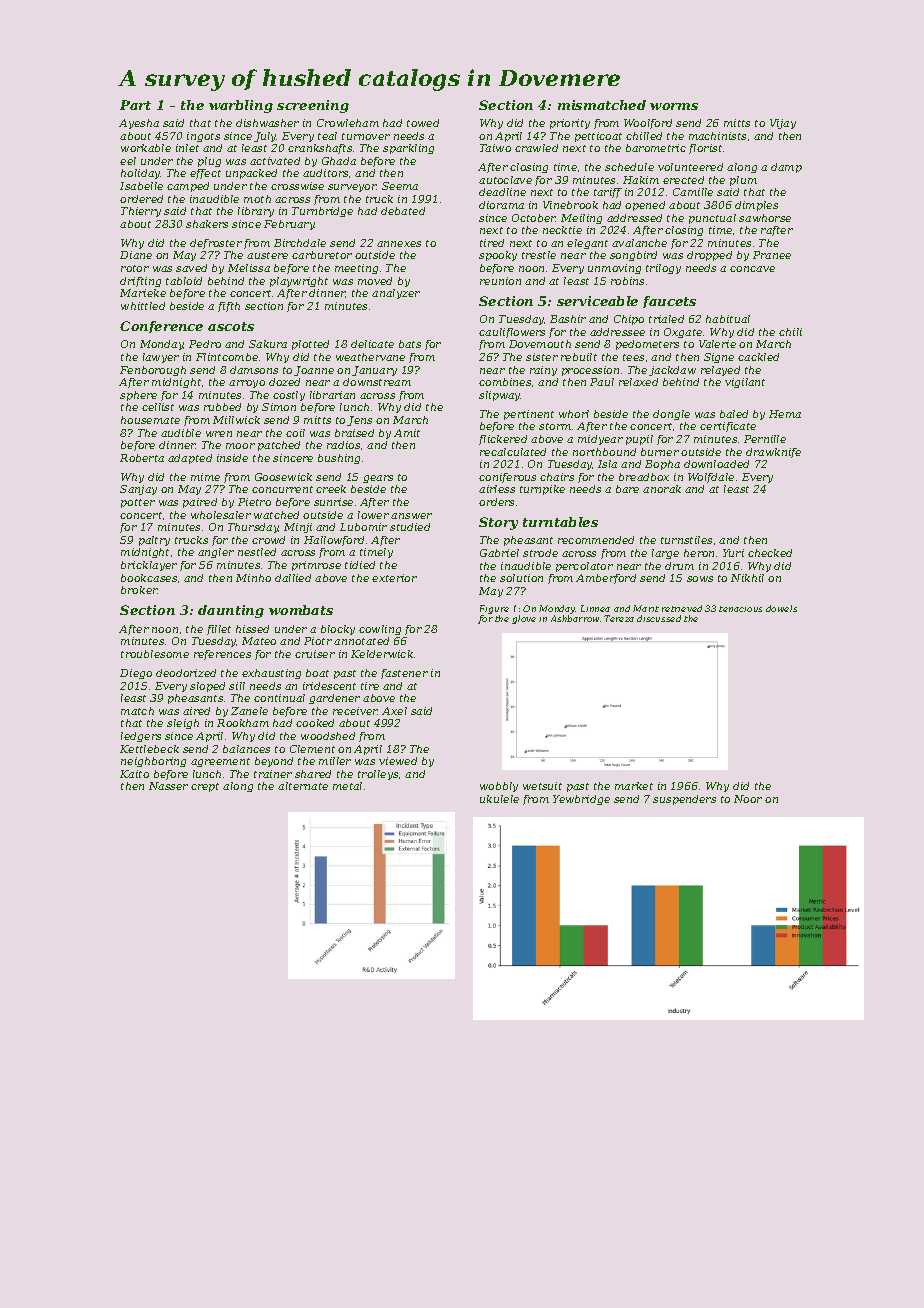 The image size is (924, 1308). I want to click on flickered, so click(503, 440).
